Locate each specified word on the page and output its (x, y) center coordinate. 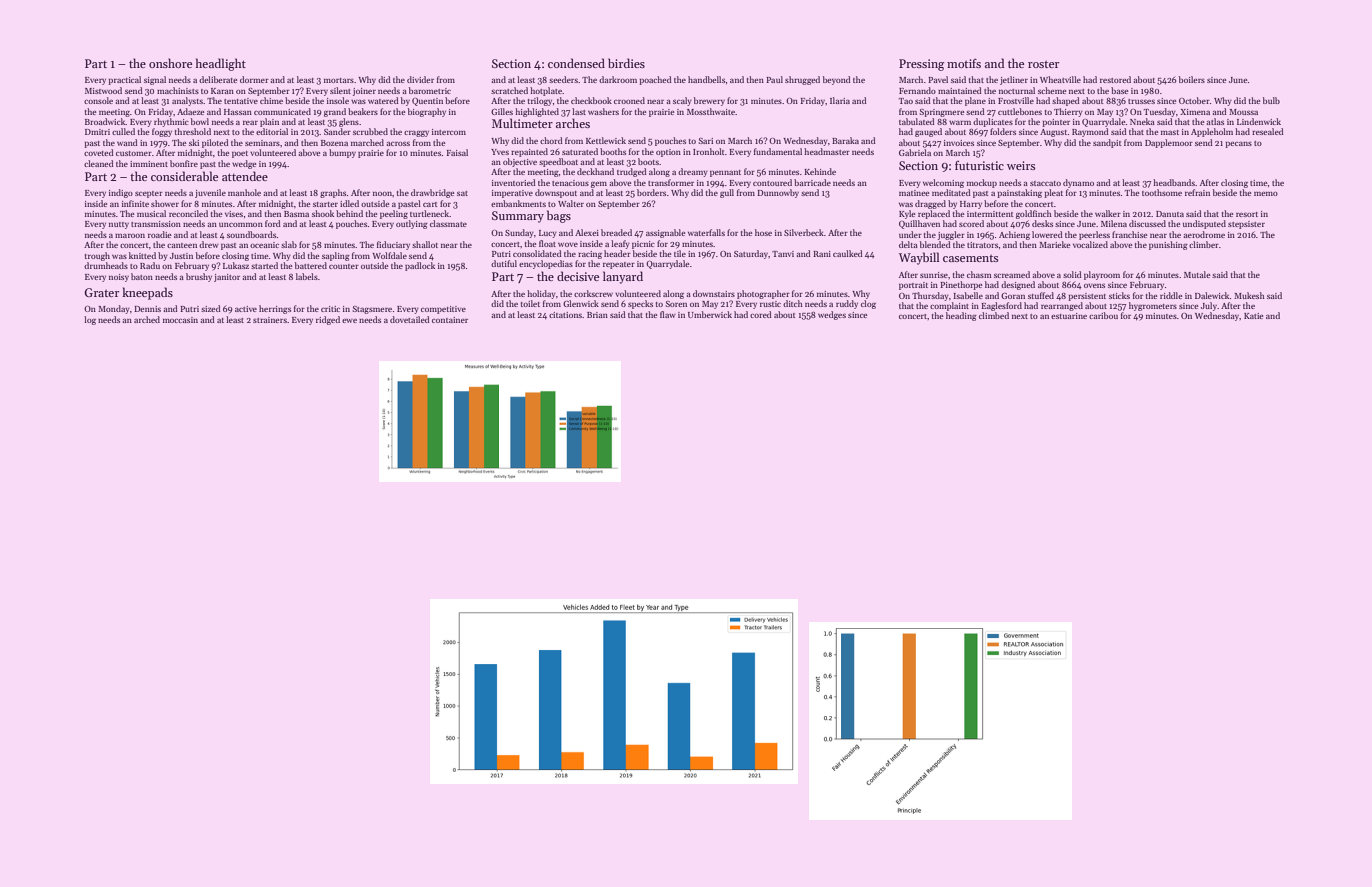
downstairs (714, 293)
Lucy (548, 234)
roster (1043, 64)
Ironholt (709, 151)
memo (1266, 194)
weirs (1021, 165)
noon (382, 194)
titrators (983, 245)
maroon (130, 236)
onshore (170, 63)
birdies (626, 63)
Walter (571, 203)
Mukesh (1249, 295)
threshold (193, 131)
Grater (101, 292)
